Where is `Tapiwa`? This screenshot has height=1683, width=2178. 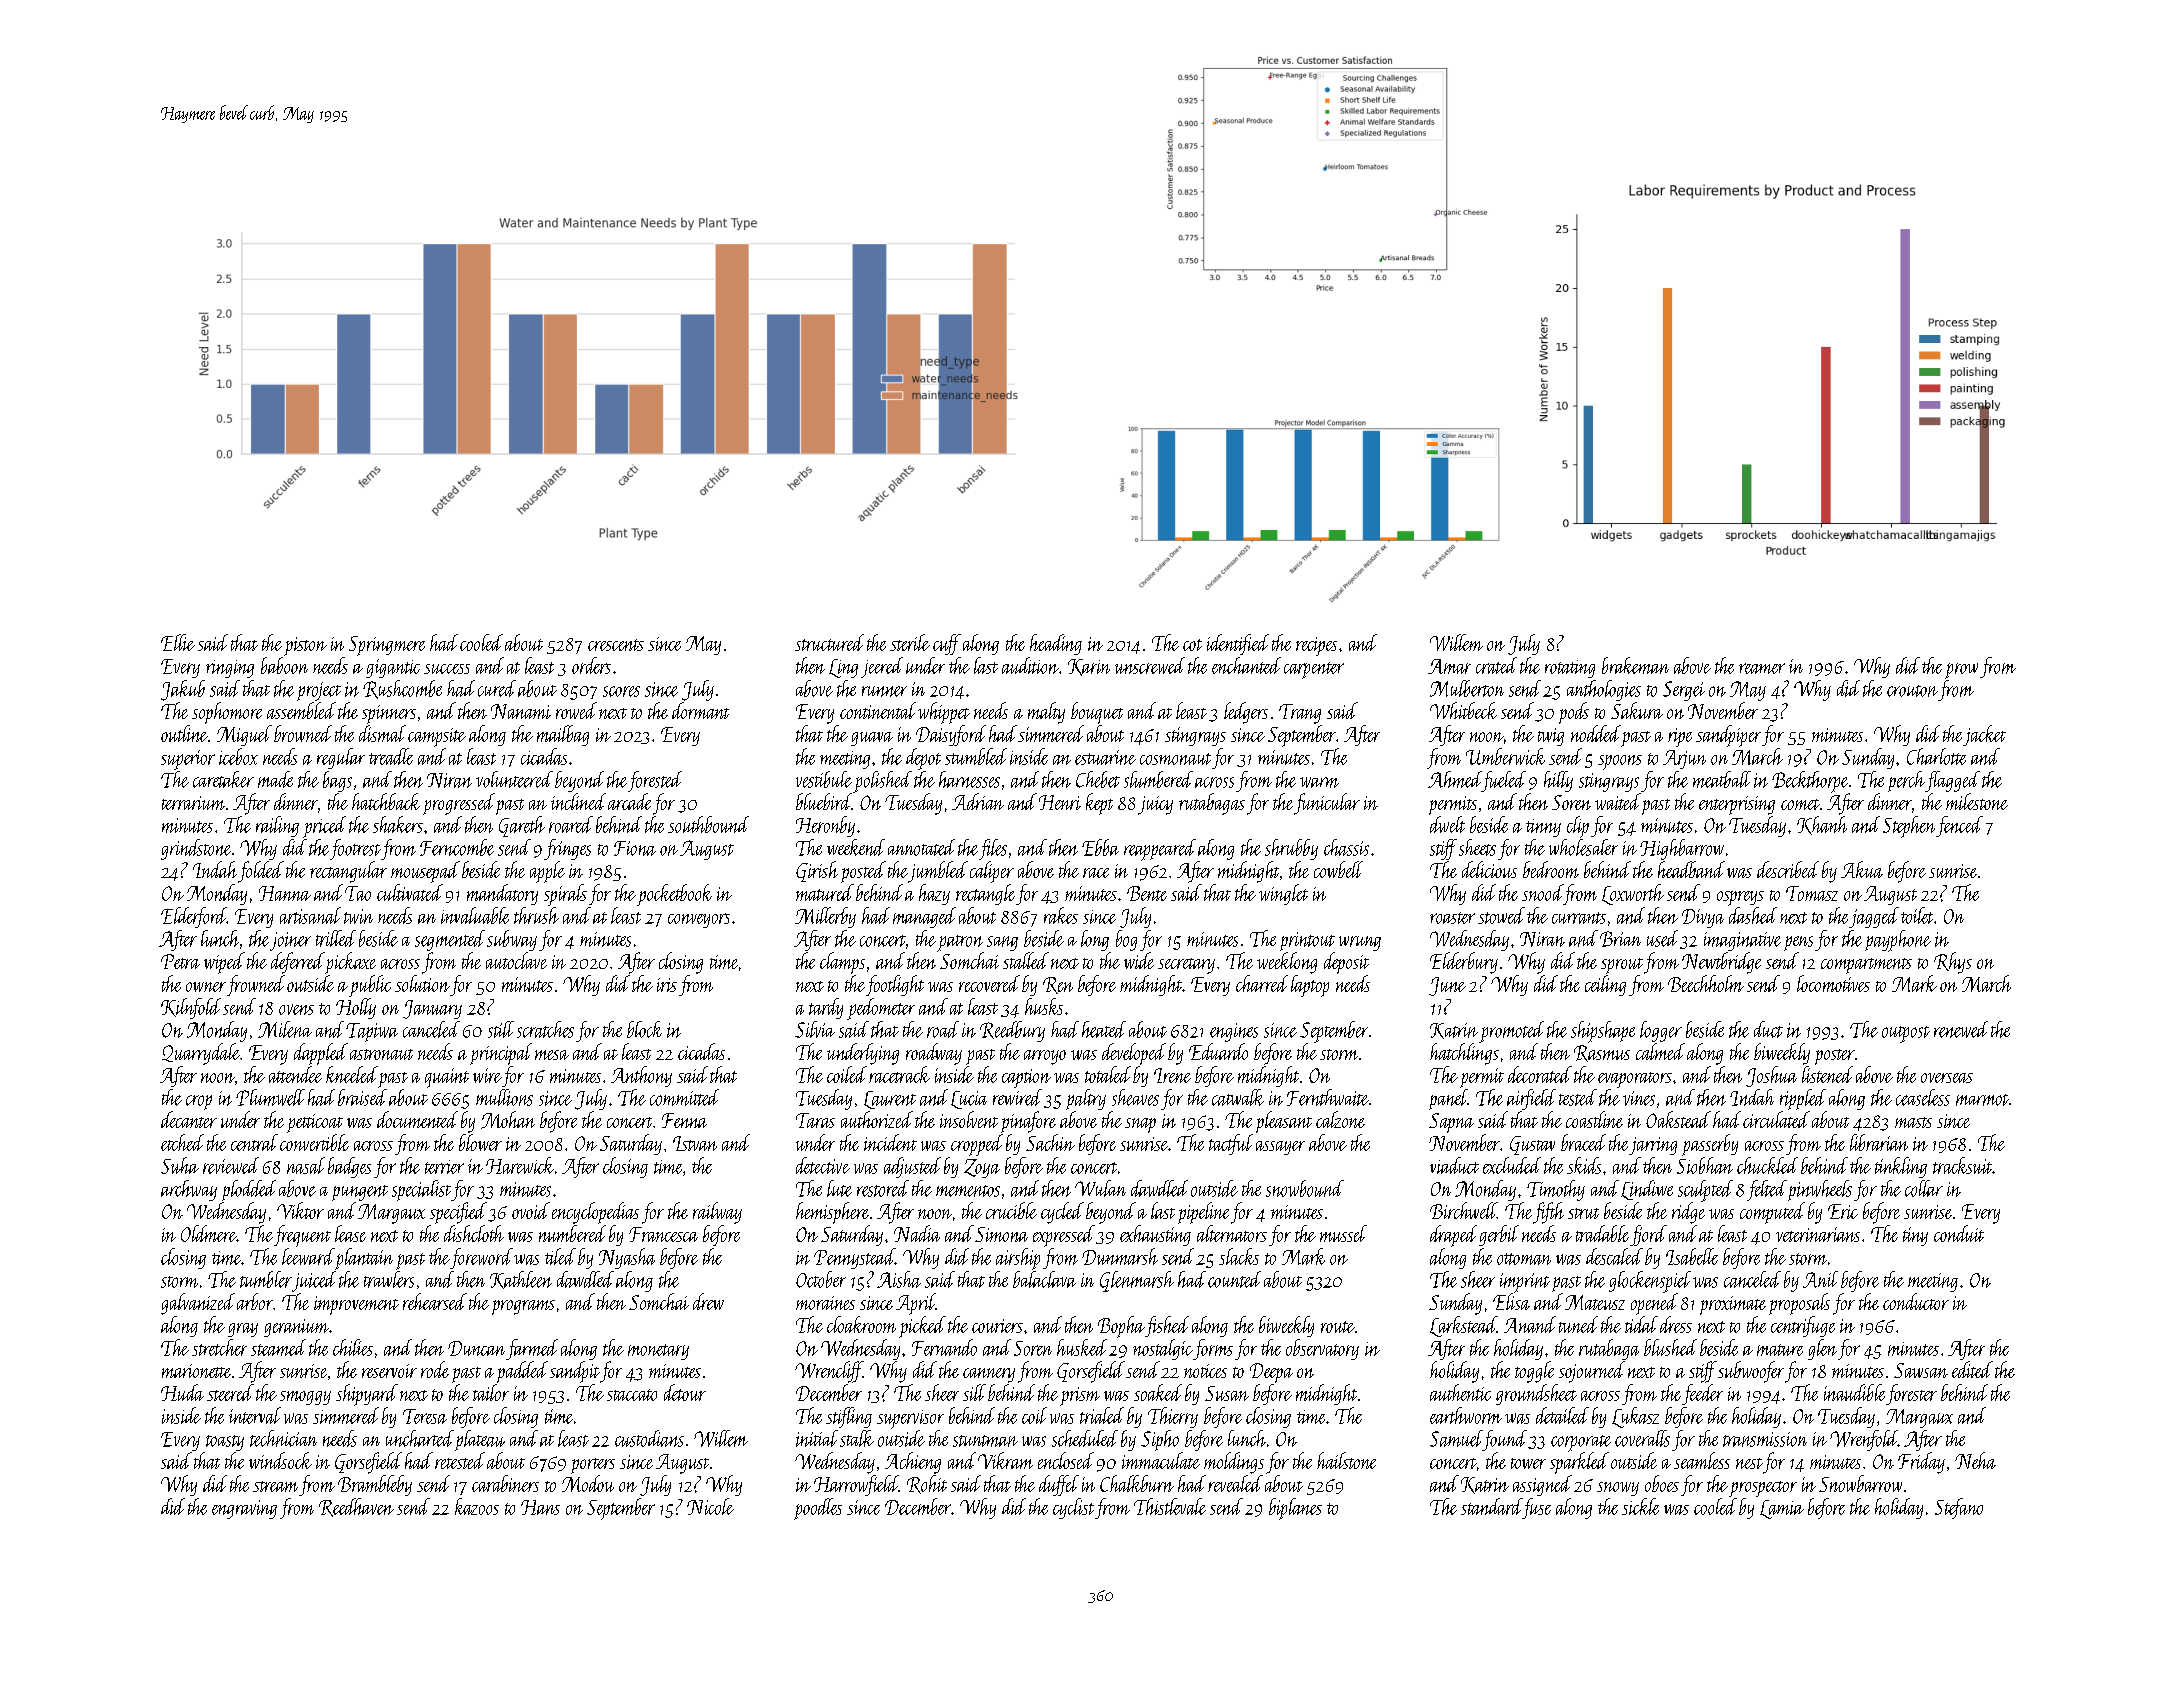 Tapiwa is located at coordinates (372, 1032).
